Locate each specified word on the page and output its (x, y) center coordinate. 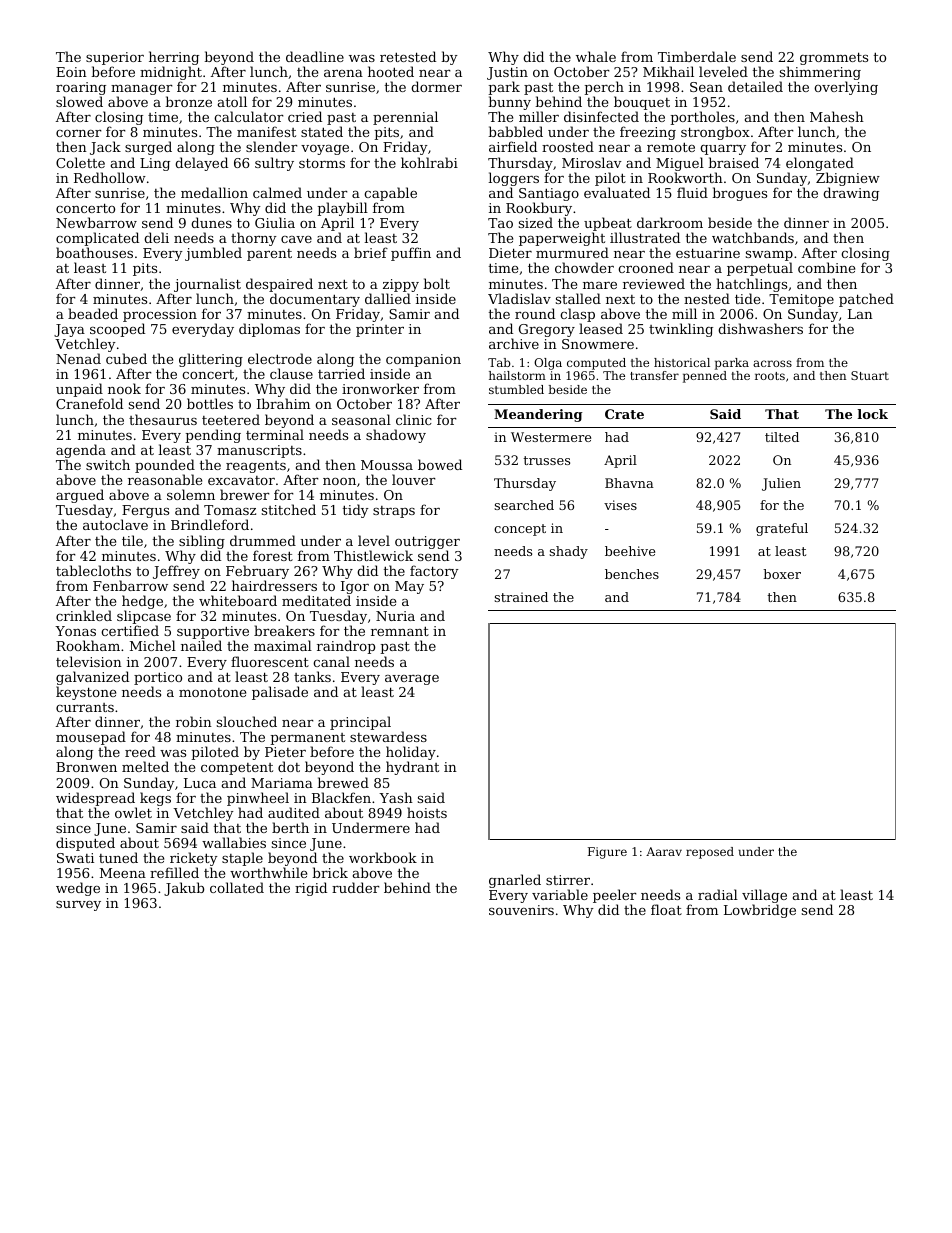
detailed (755, 86)
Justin (507, 73)
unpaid (79, 391)
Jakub (184, 889)
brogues (739, 194)
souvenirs (521, 910)
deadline (315, 56)
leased (601, 328)
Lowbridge (760, 911)
